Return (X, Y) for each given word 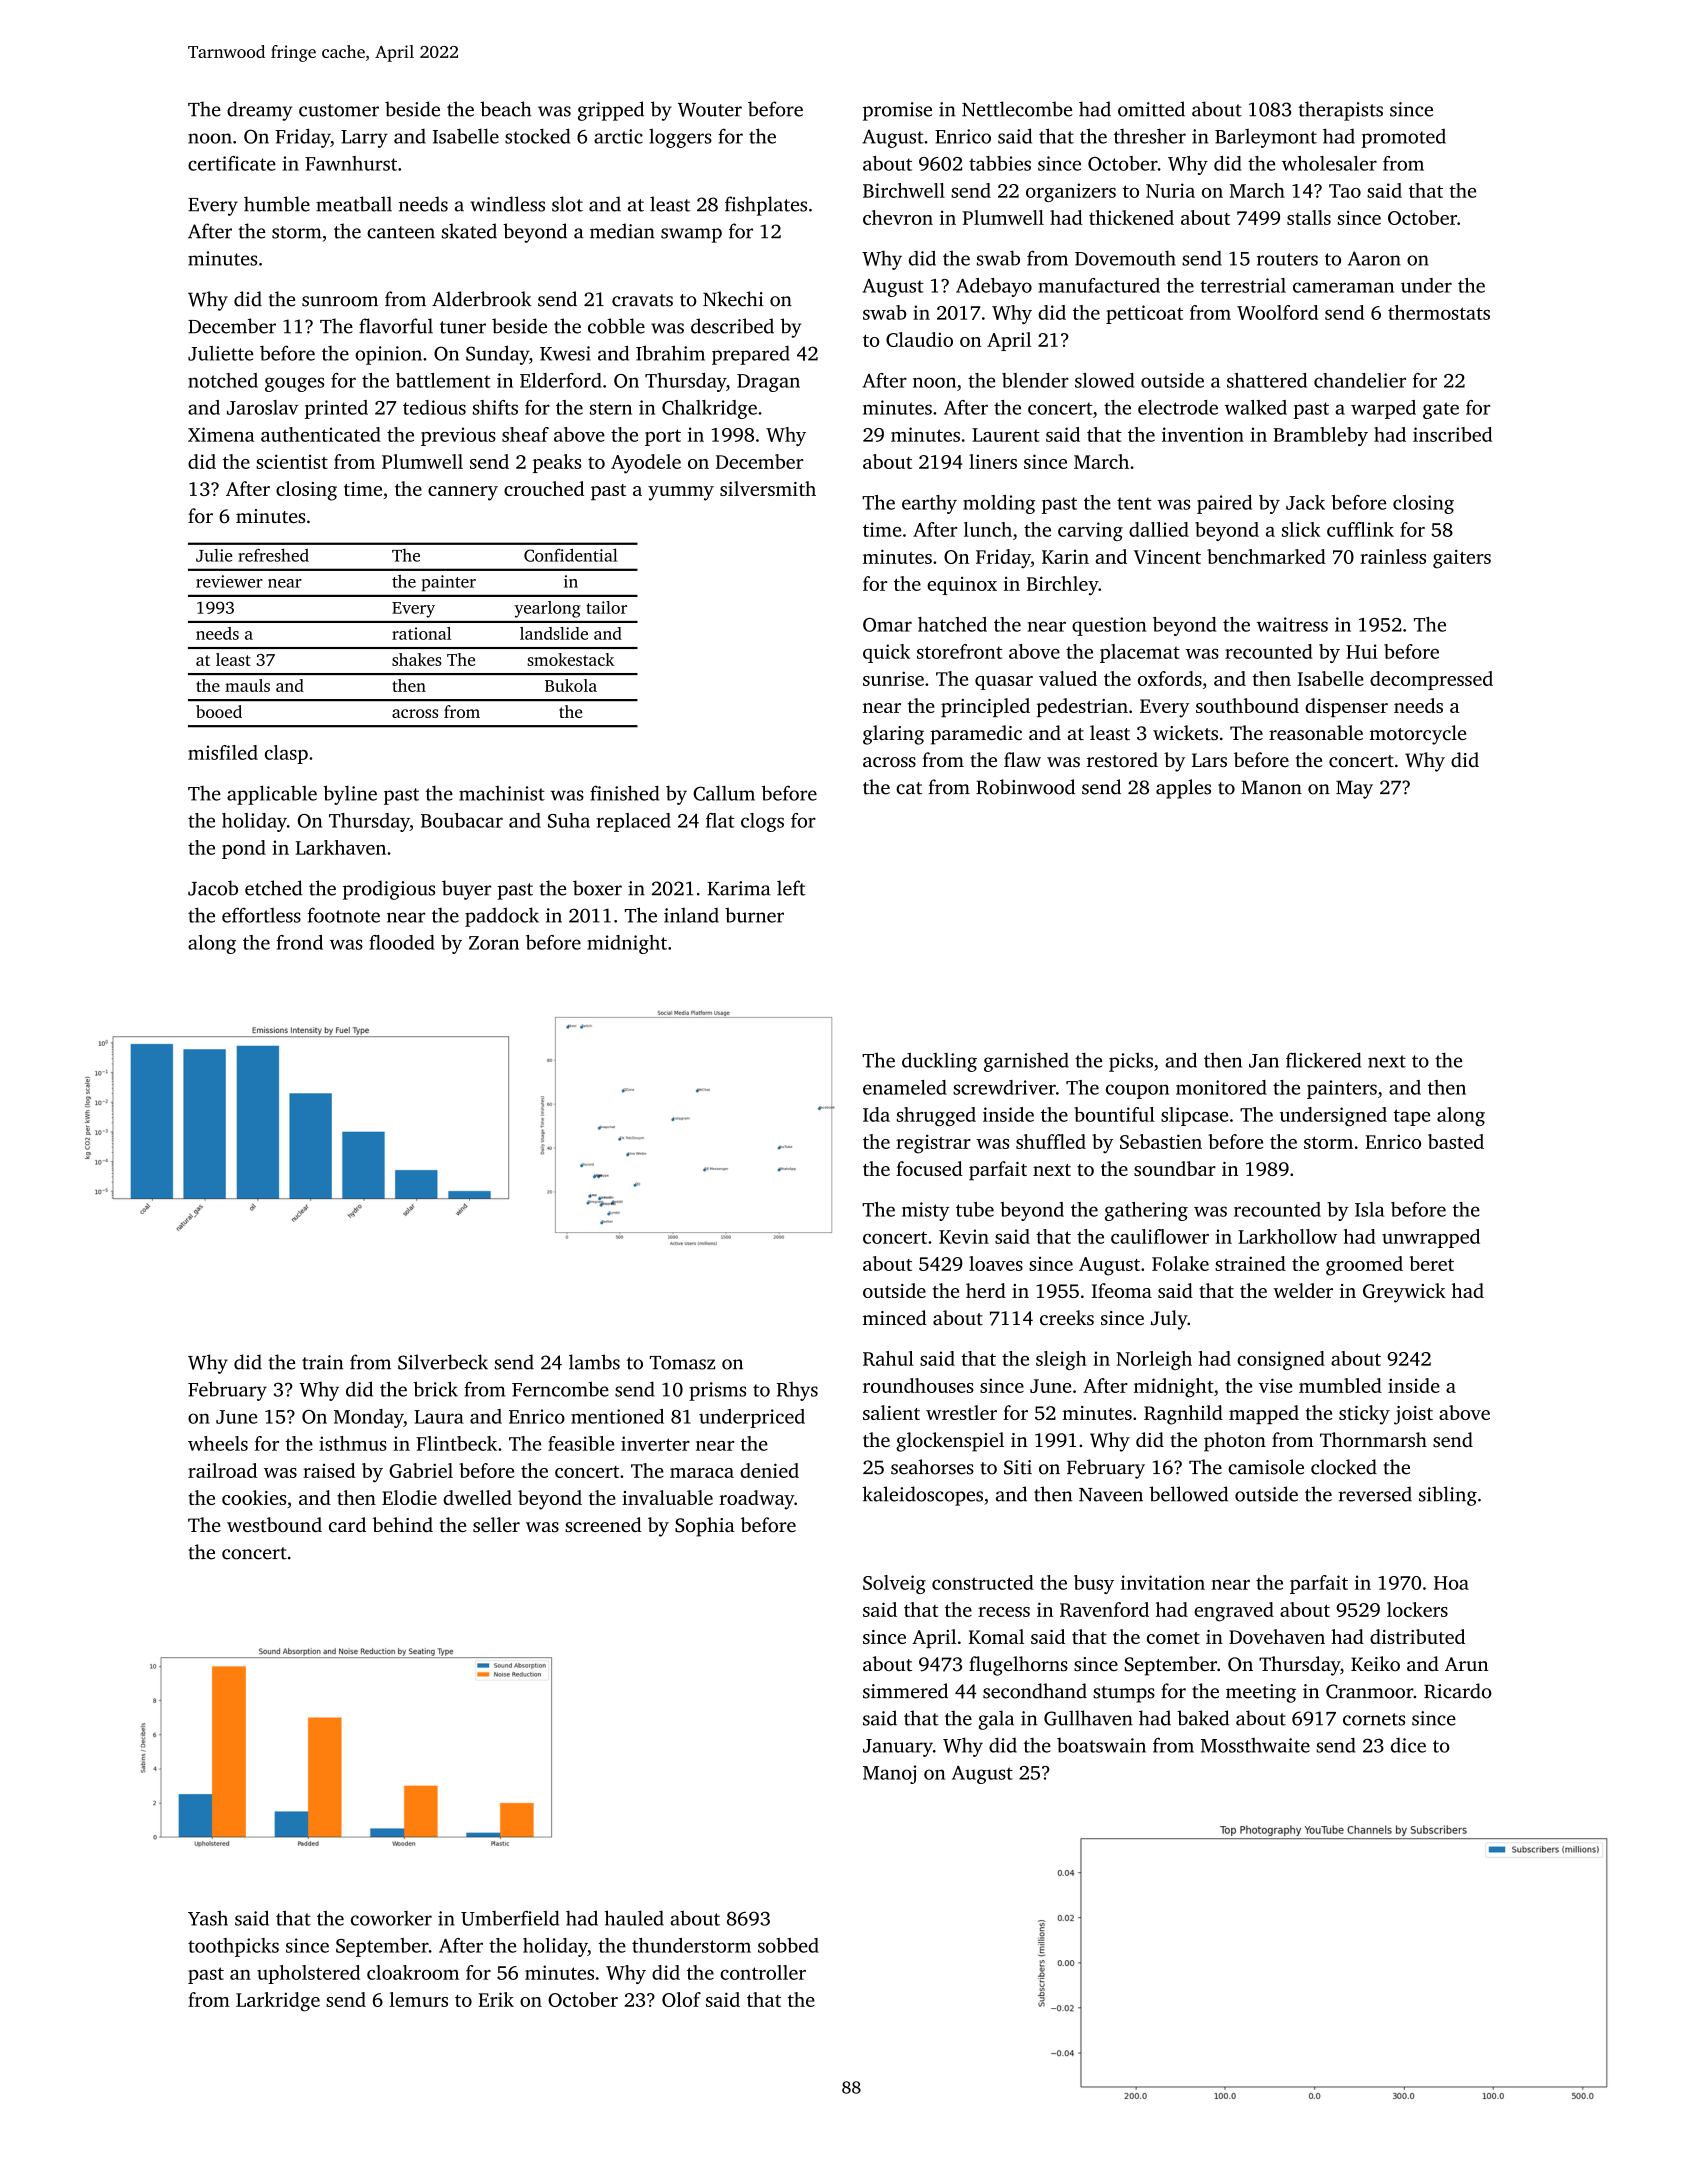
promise (897, 111)
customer (339, 110)
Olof (681, 1999)
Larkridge (278, 2002)
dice (1408, 1745)
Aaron (1374, 258)
